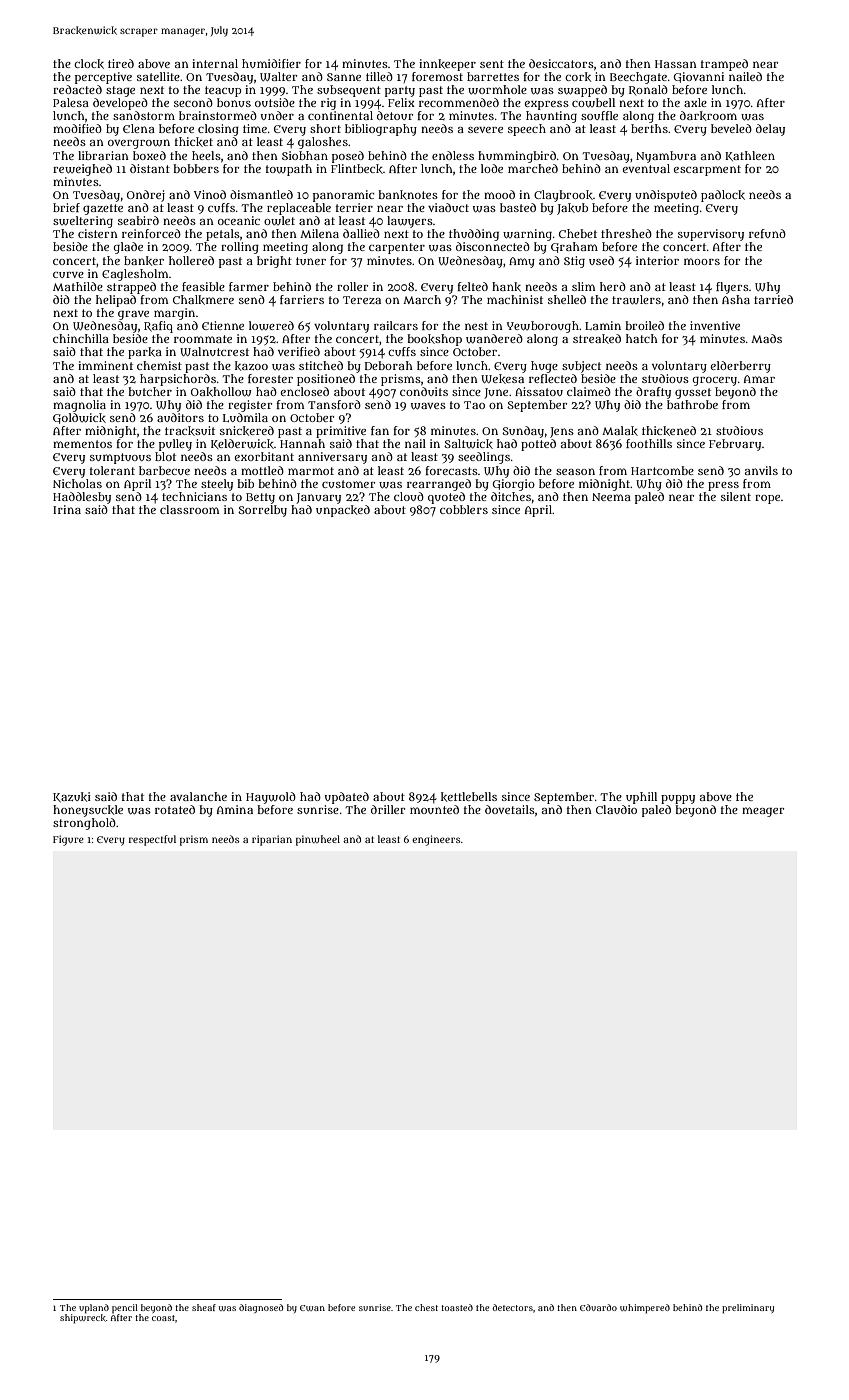 The width and height of the document is (849, 1400). What do you see at coordinates (67, 509) in the document?
I see `Irina` at bounding box center [67, 509].
